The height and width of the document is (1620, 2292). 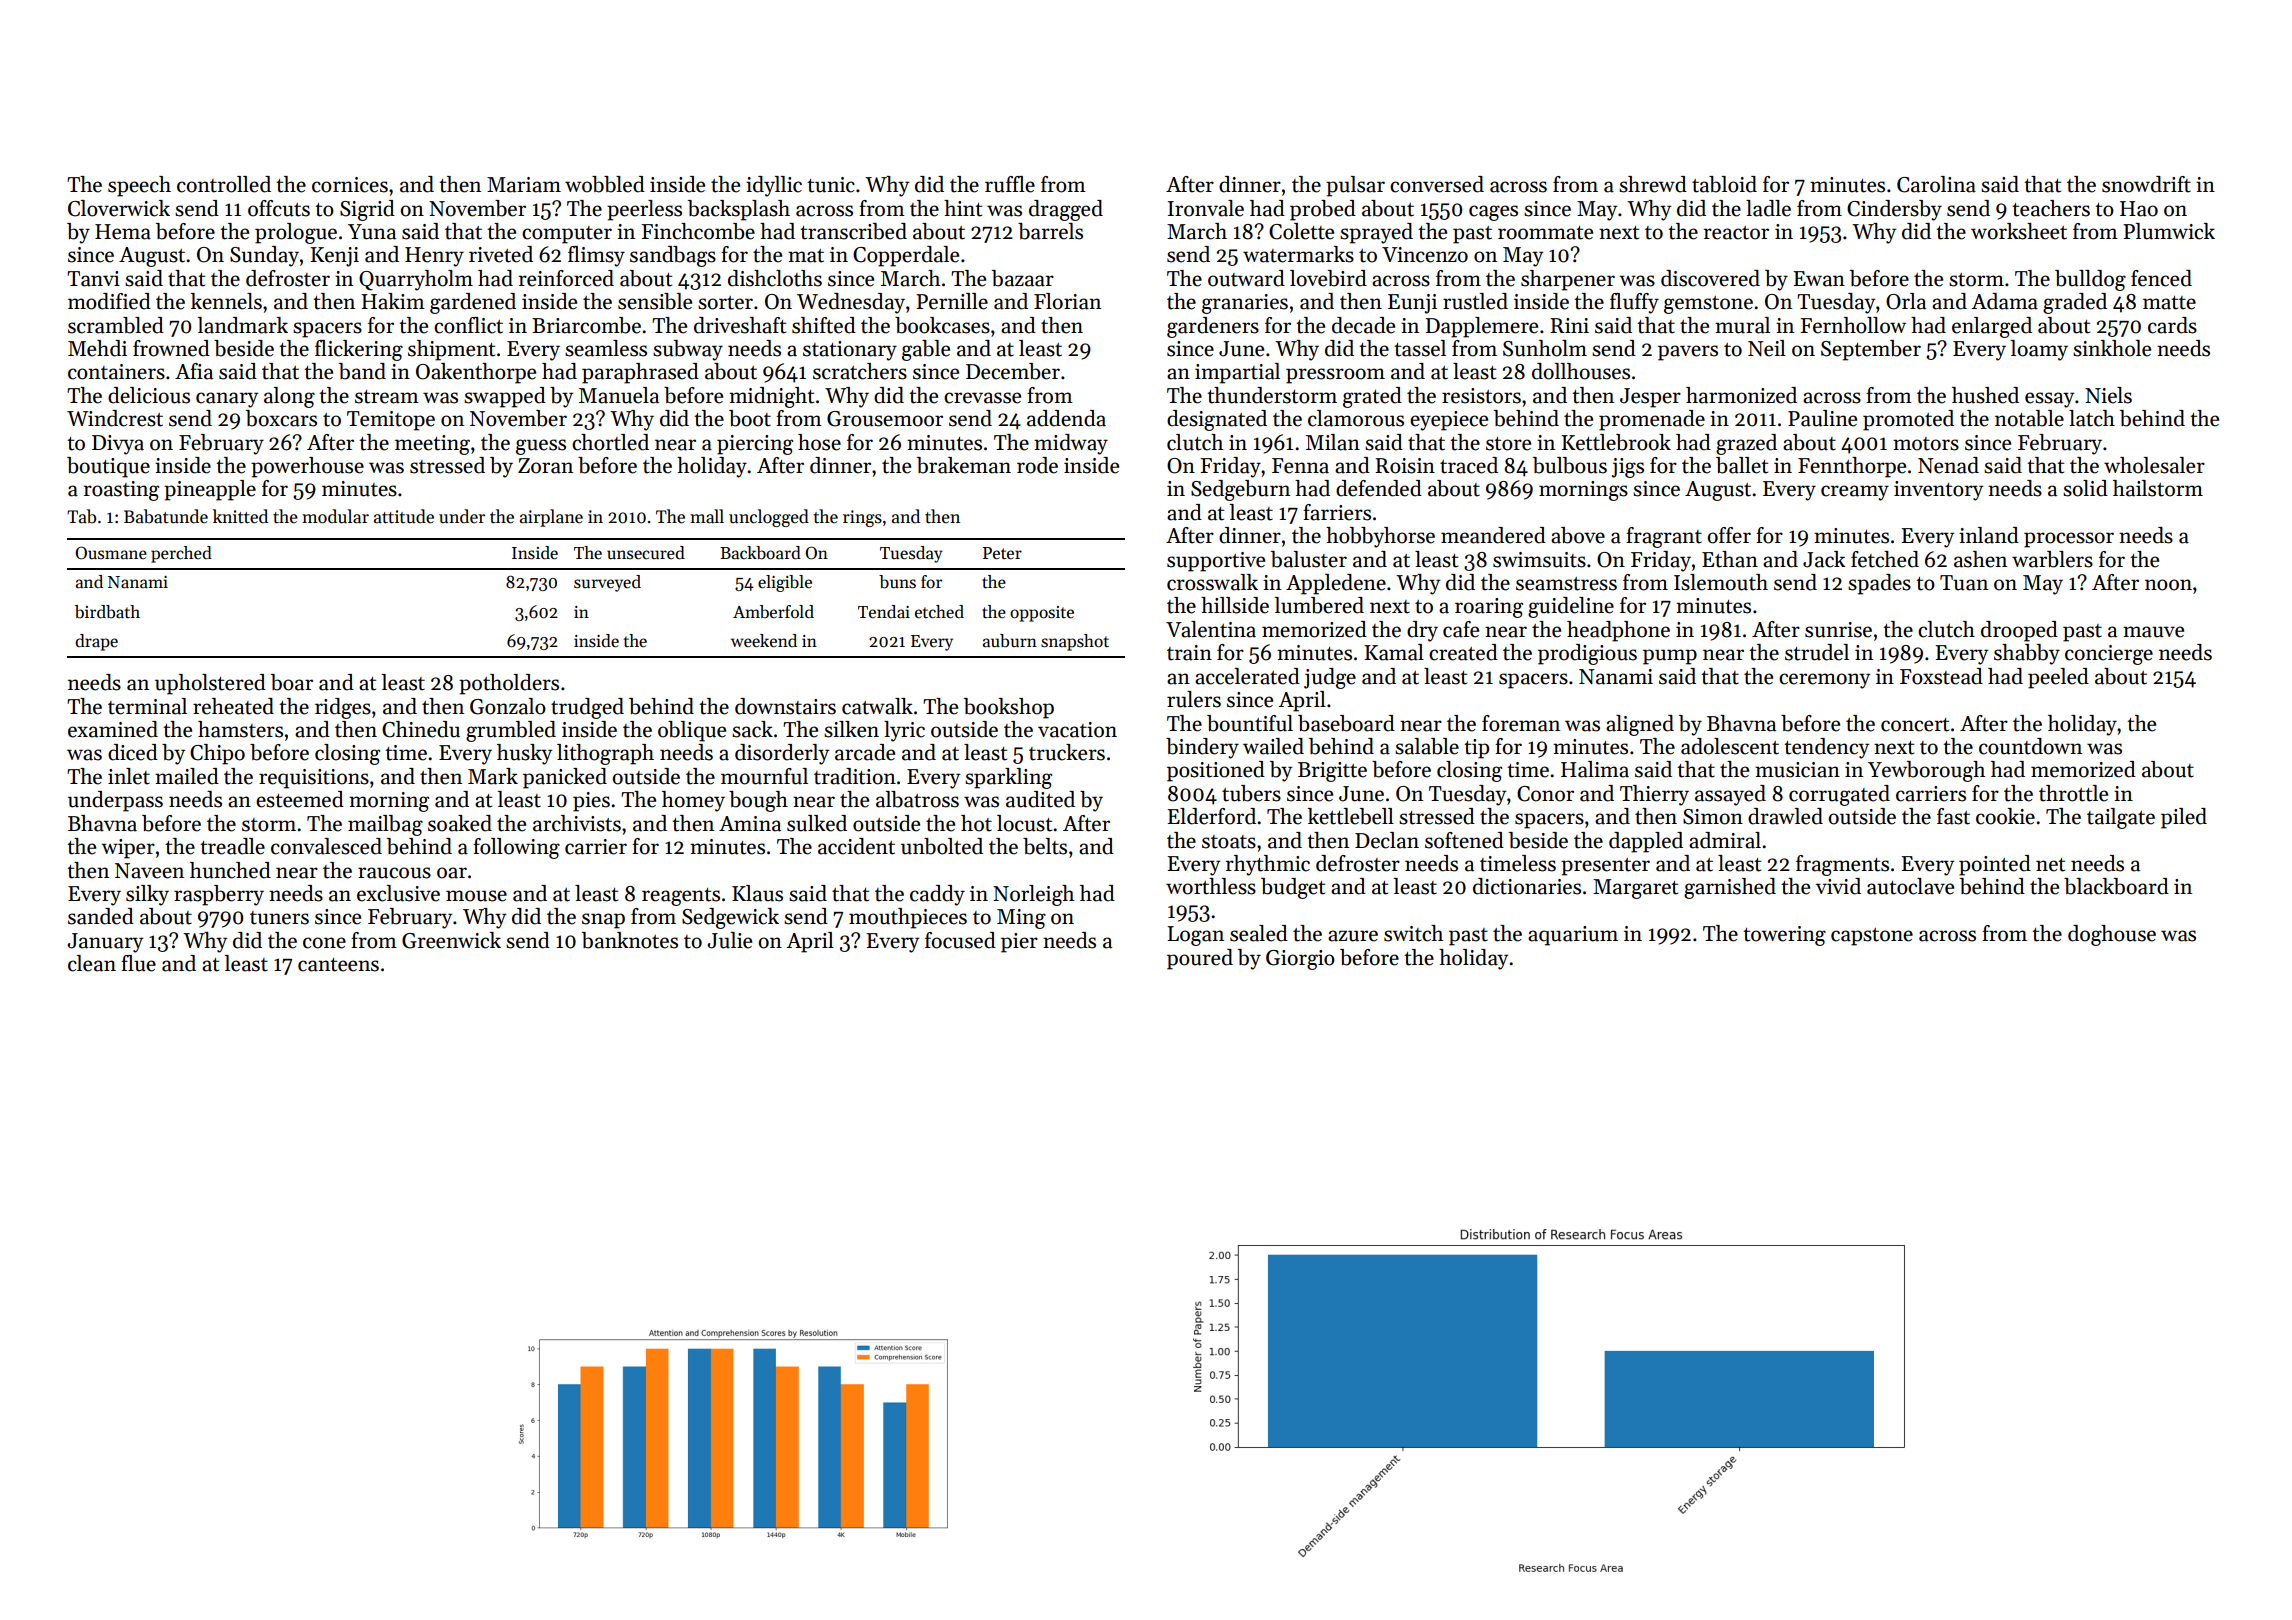 I want to click on matte, so click(x=2169, y=303).
